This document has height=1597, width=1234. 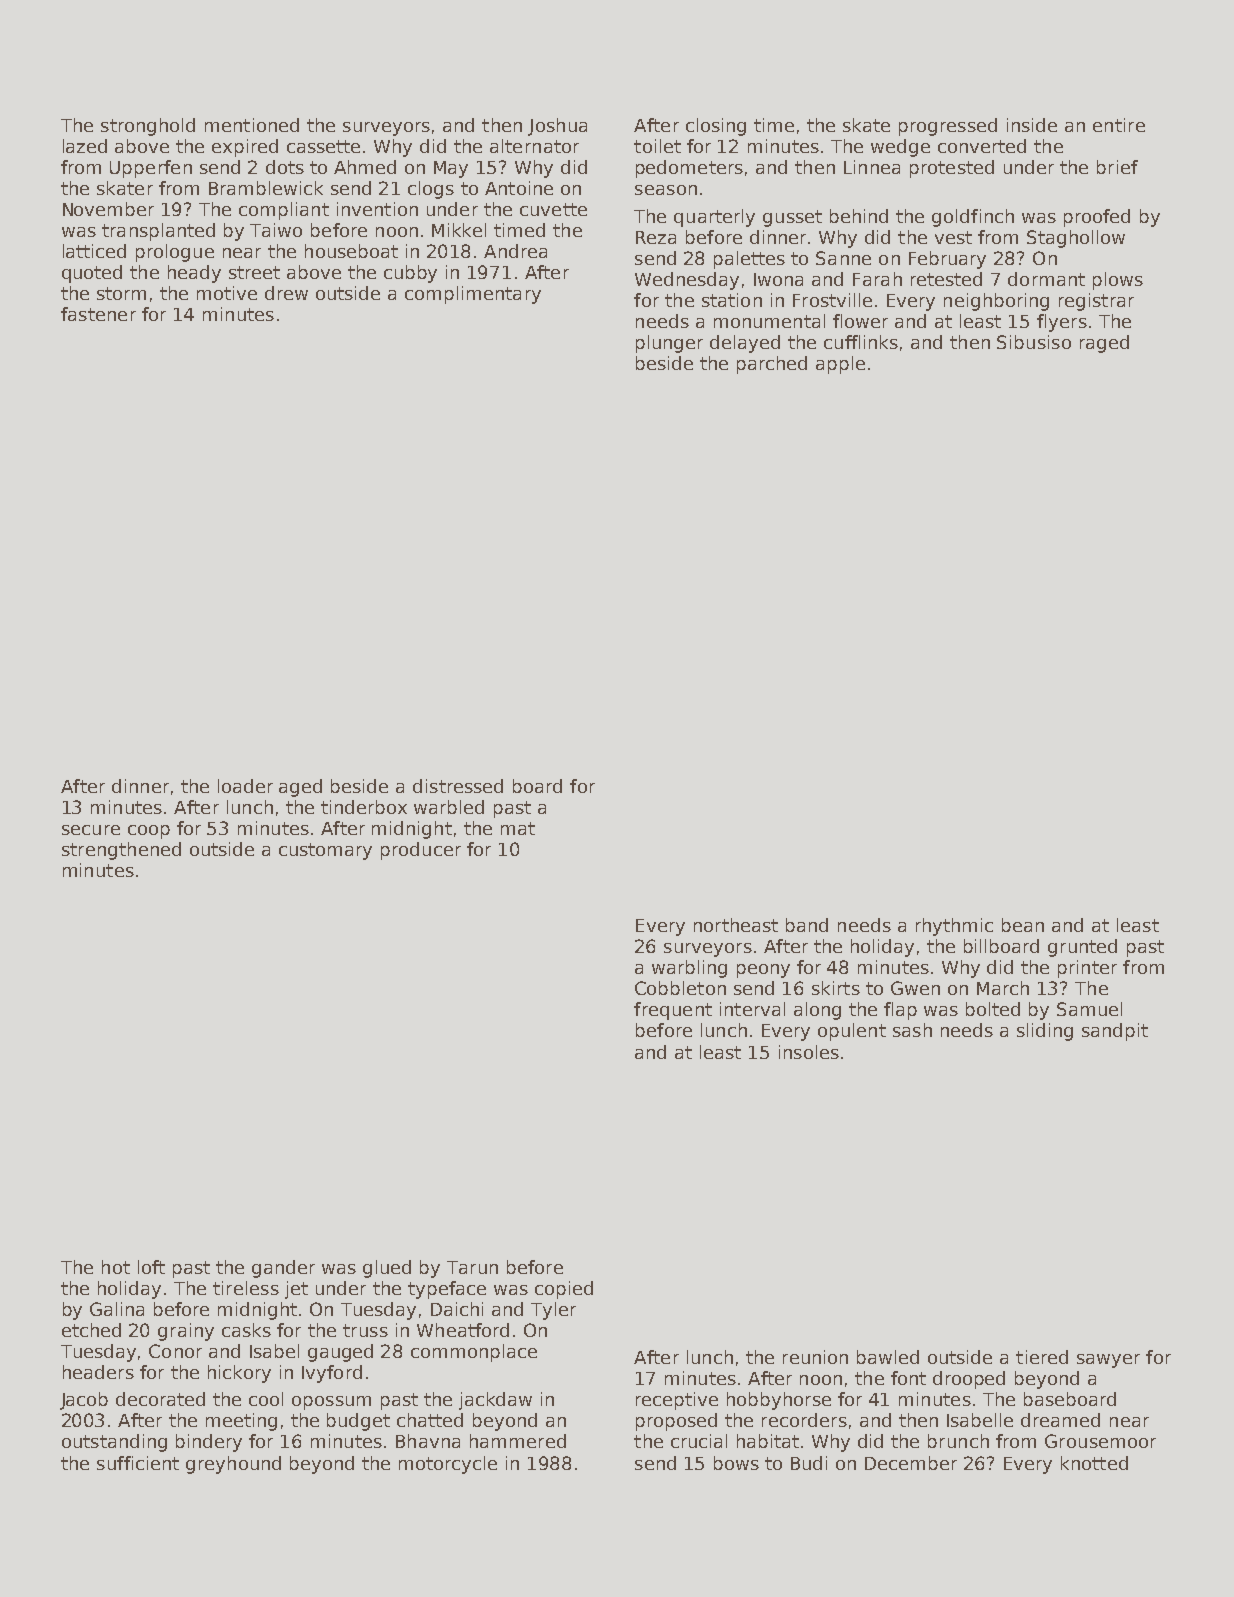 I want to click on band, so click(x=807, y=925).
